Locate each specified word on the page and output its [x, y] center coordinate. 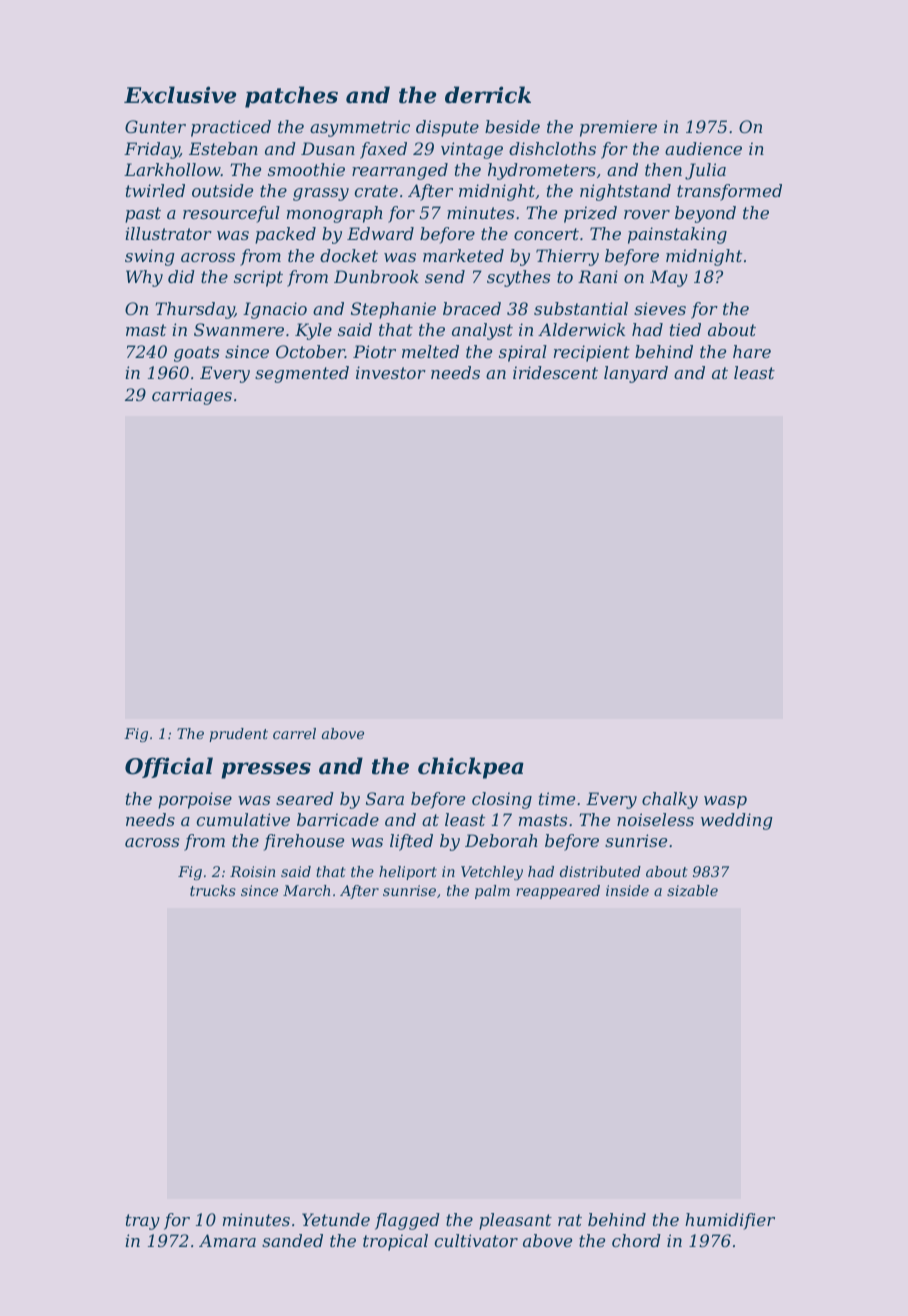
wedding [737, 821]
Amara [227, 1240]
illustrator [168, 233]
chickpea [471, 768]
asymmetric [360, 128]
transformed [729, 192]
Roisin [252, 871]
